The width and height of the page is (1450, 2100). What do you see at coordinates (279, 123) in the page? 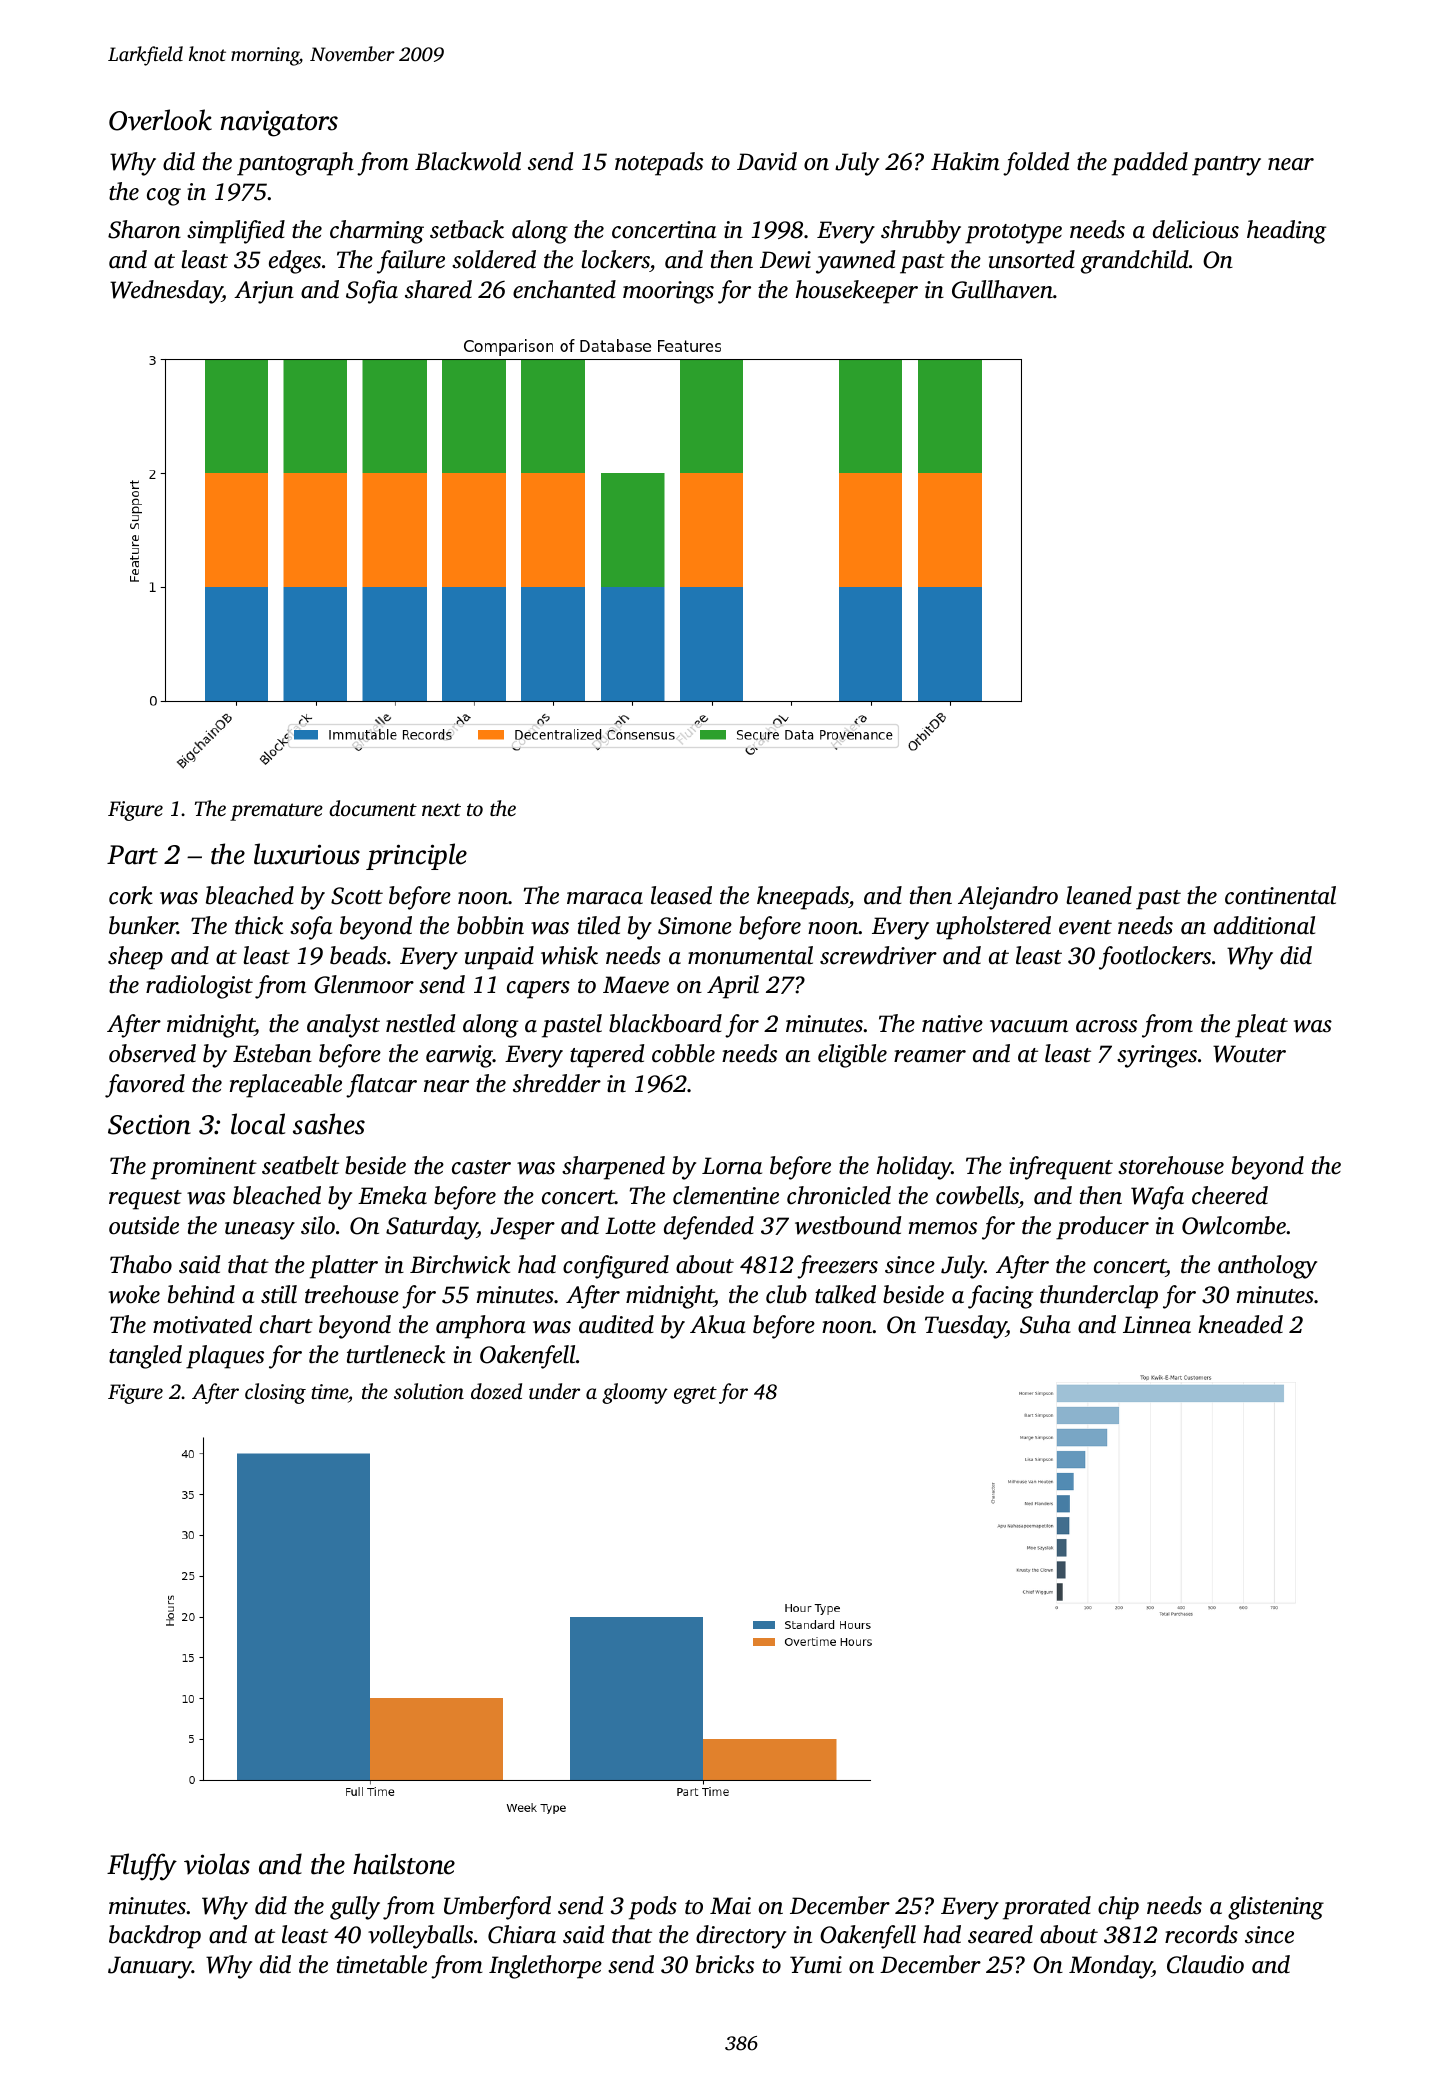
I see `navigators` at bounding box center [279, 123].
